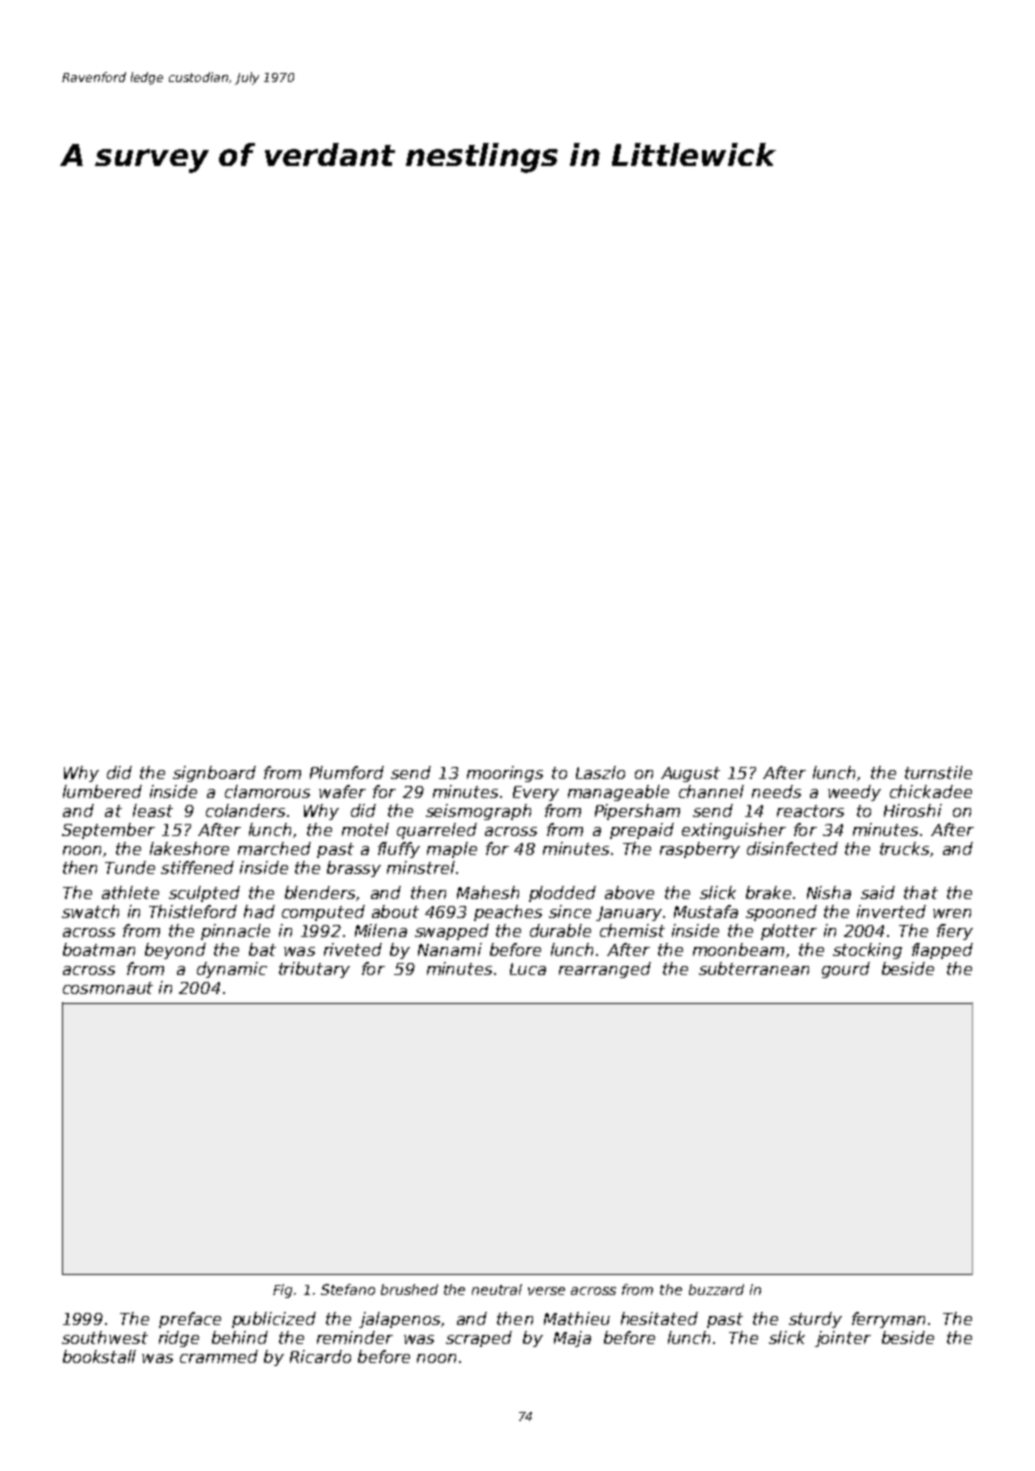 This screenshot has height=1471, width=1035. What do you see at coordinates (505, 774) in the screenshot?
I see `moorings` at bounding box center [505, 774].
